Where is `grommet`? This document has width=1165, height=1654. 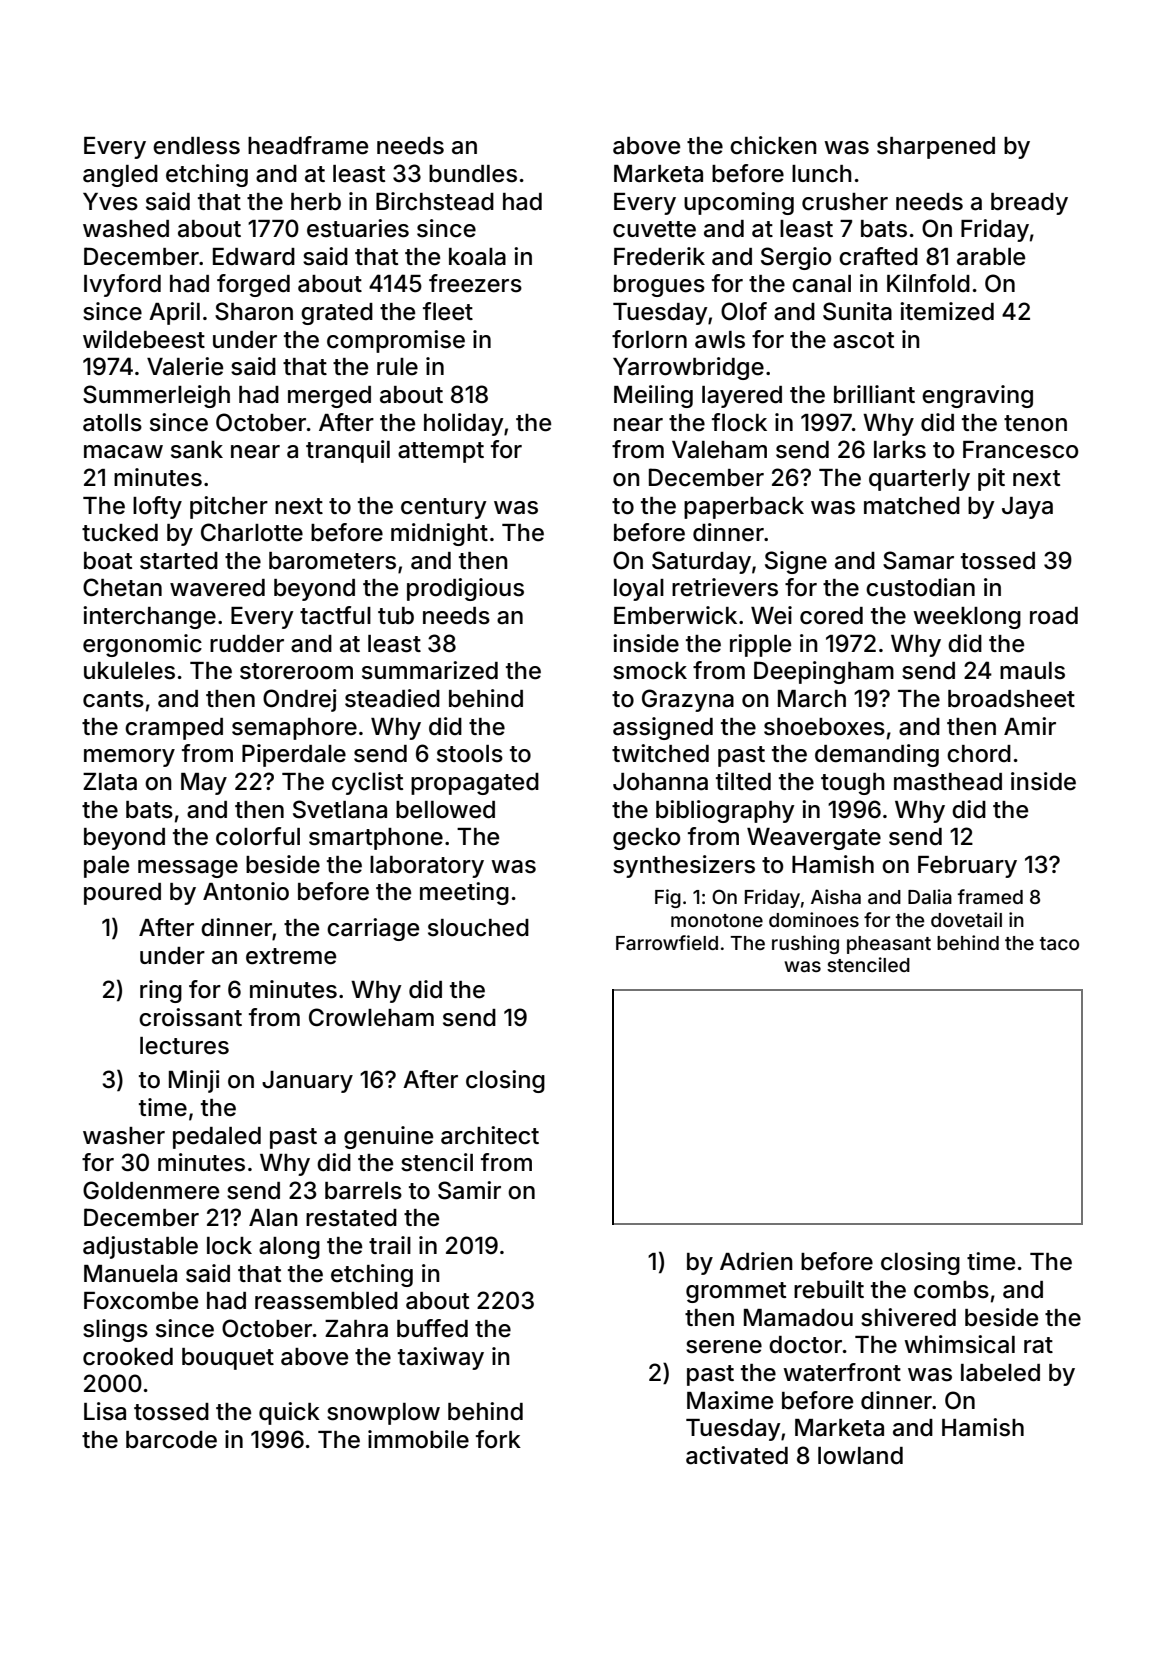
grommet is located at coordinates (736, 1292).
